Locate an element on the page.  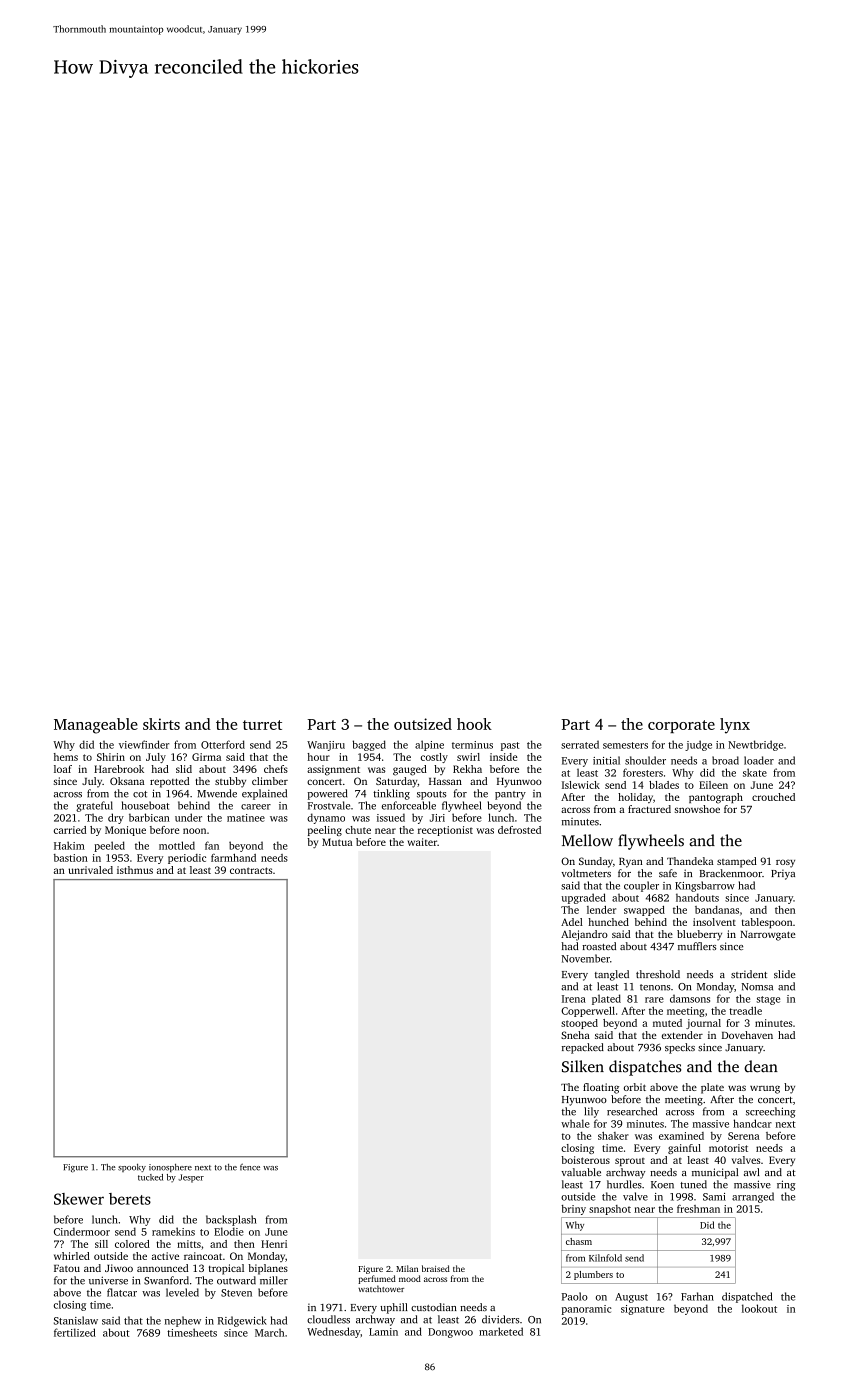
biplanes is located at coordinates (268, 1269).
